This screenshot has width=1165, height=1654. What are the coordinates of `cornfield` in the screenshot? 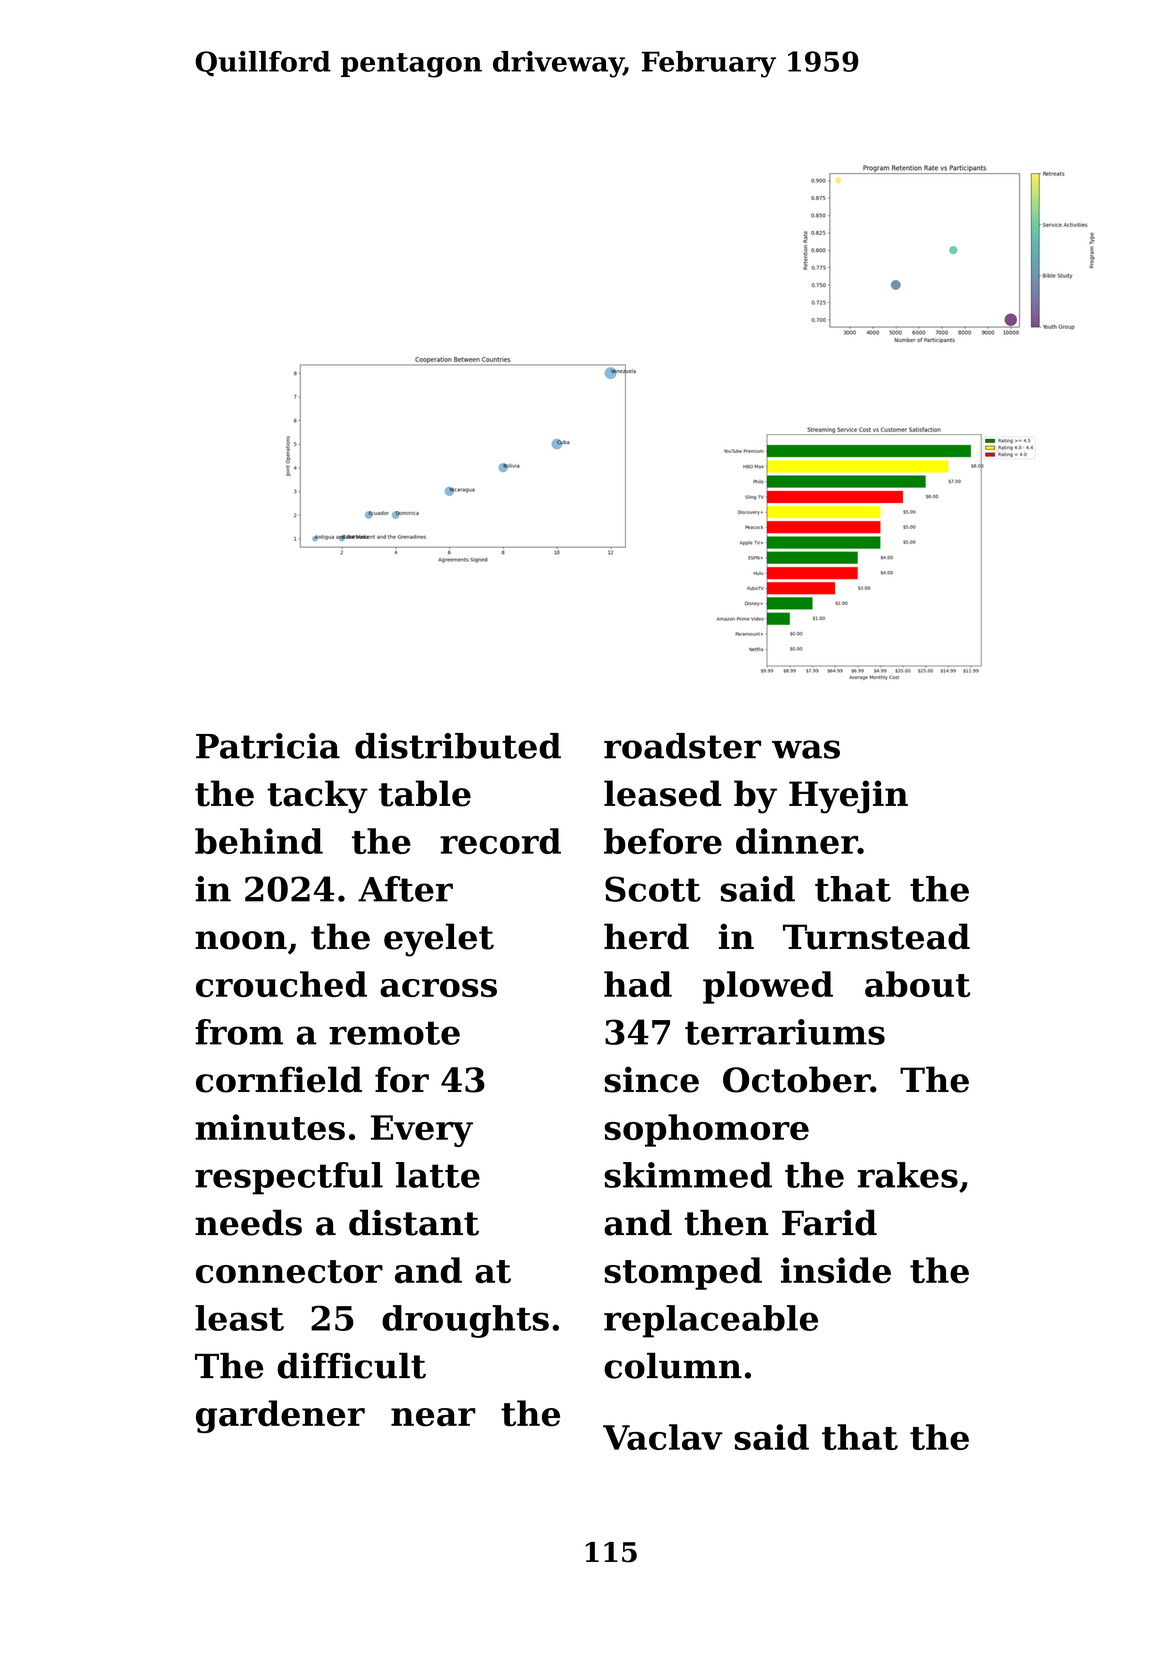 It's located at (279, 1079).
